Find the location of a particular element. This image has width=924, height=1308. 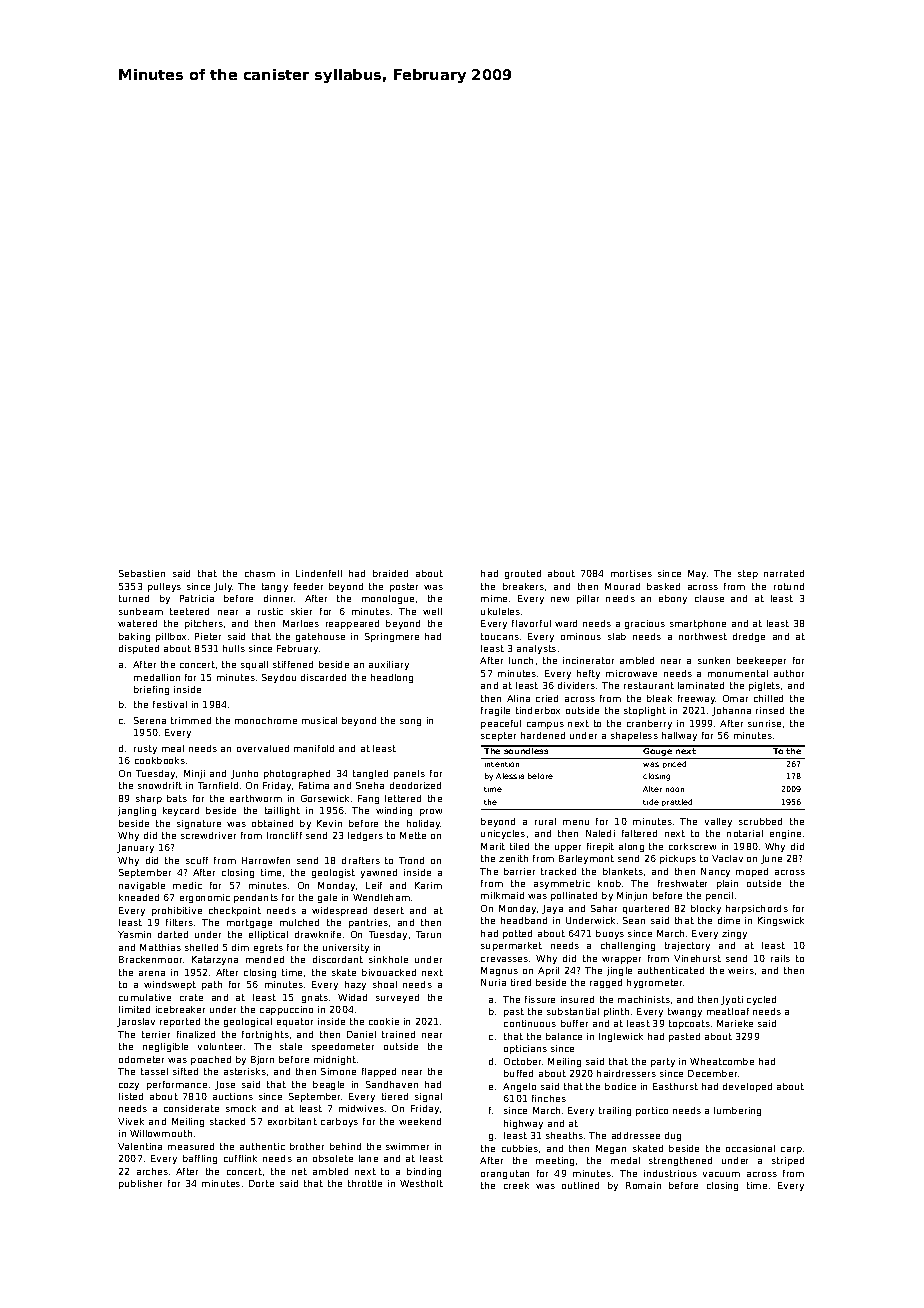

narrated is located at coordinates (784, 573).
